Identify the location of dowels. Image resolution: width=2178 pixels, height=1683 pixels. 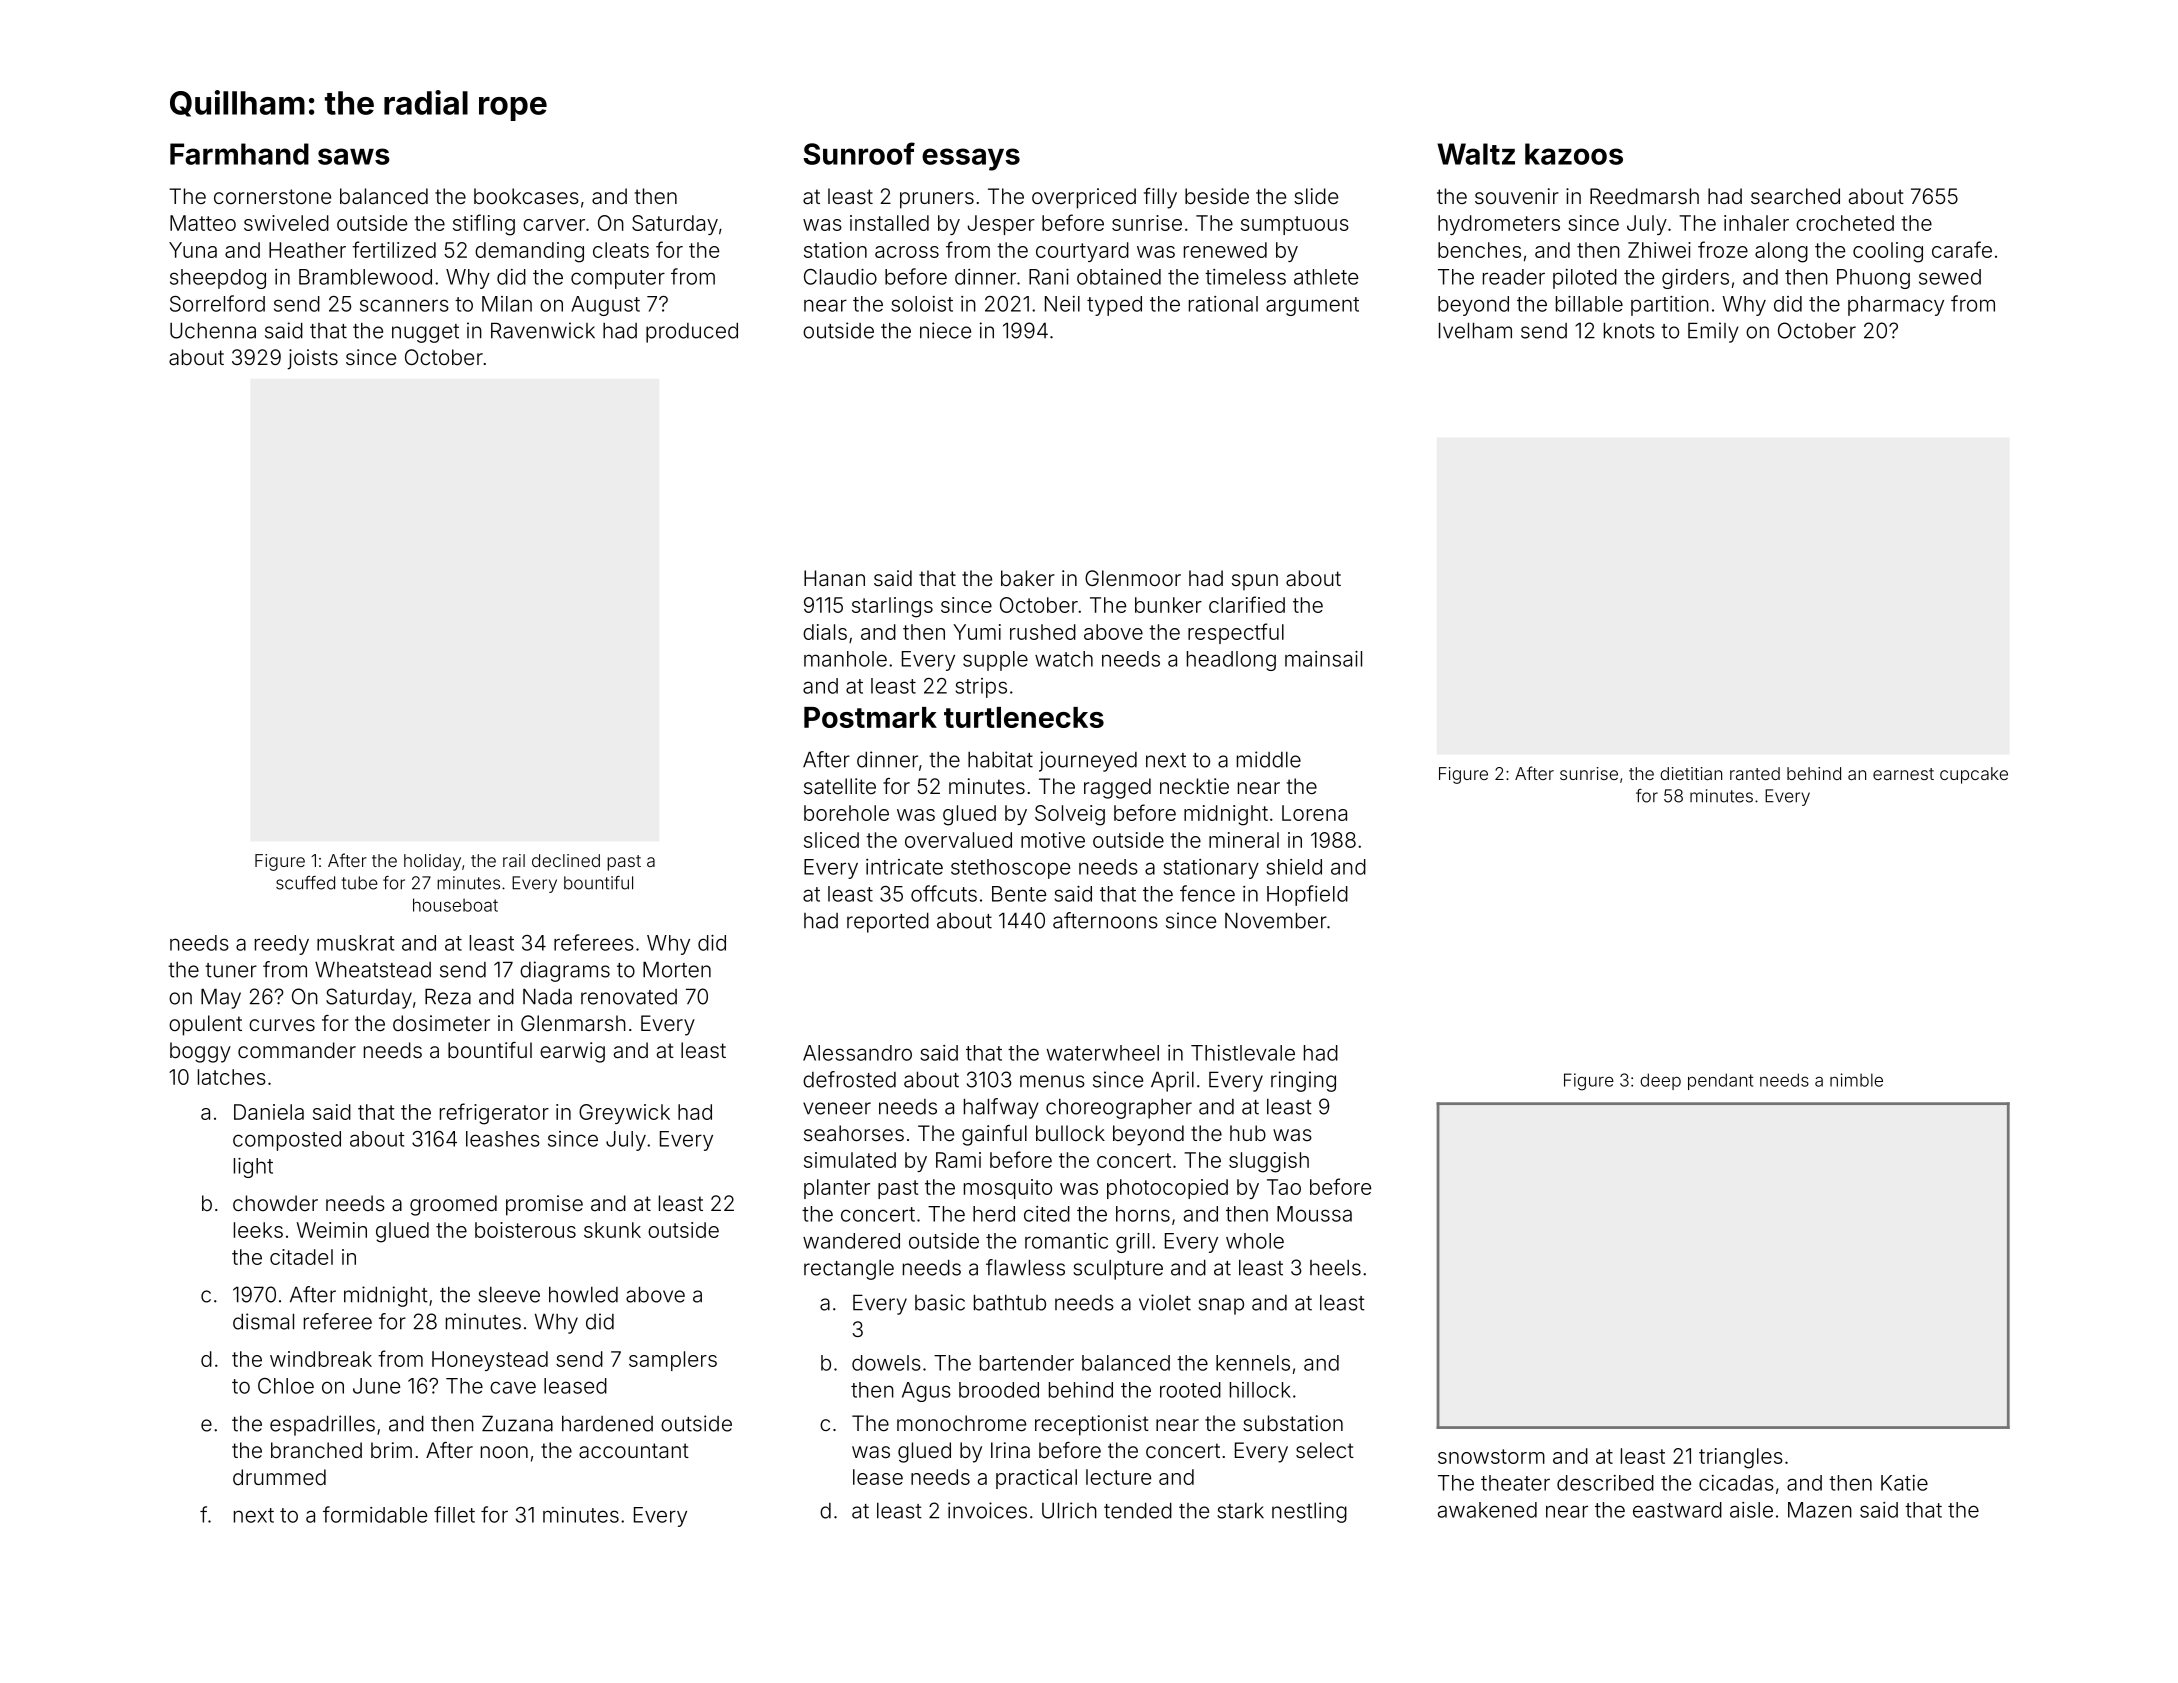
(886, 1363).
